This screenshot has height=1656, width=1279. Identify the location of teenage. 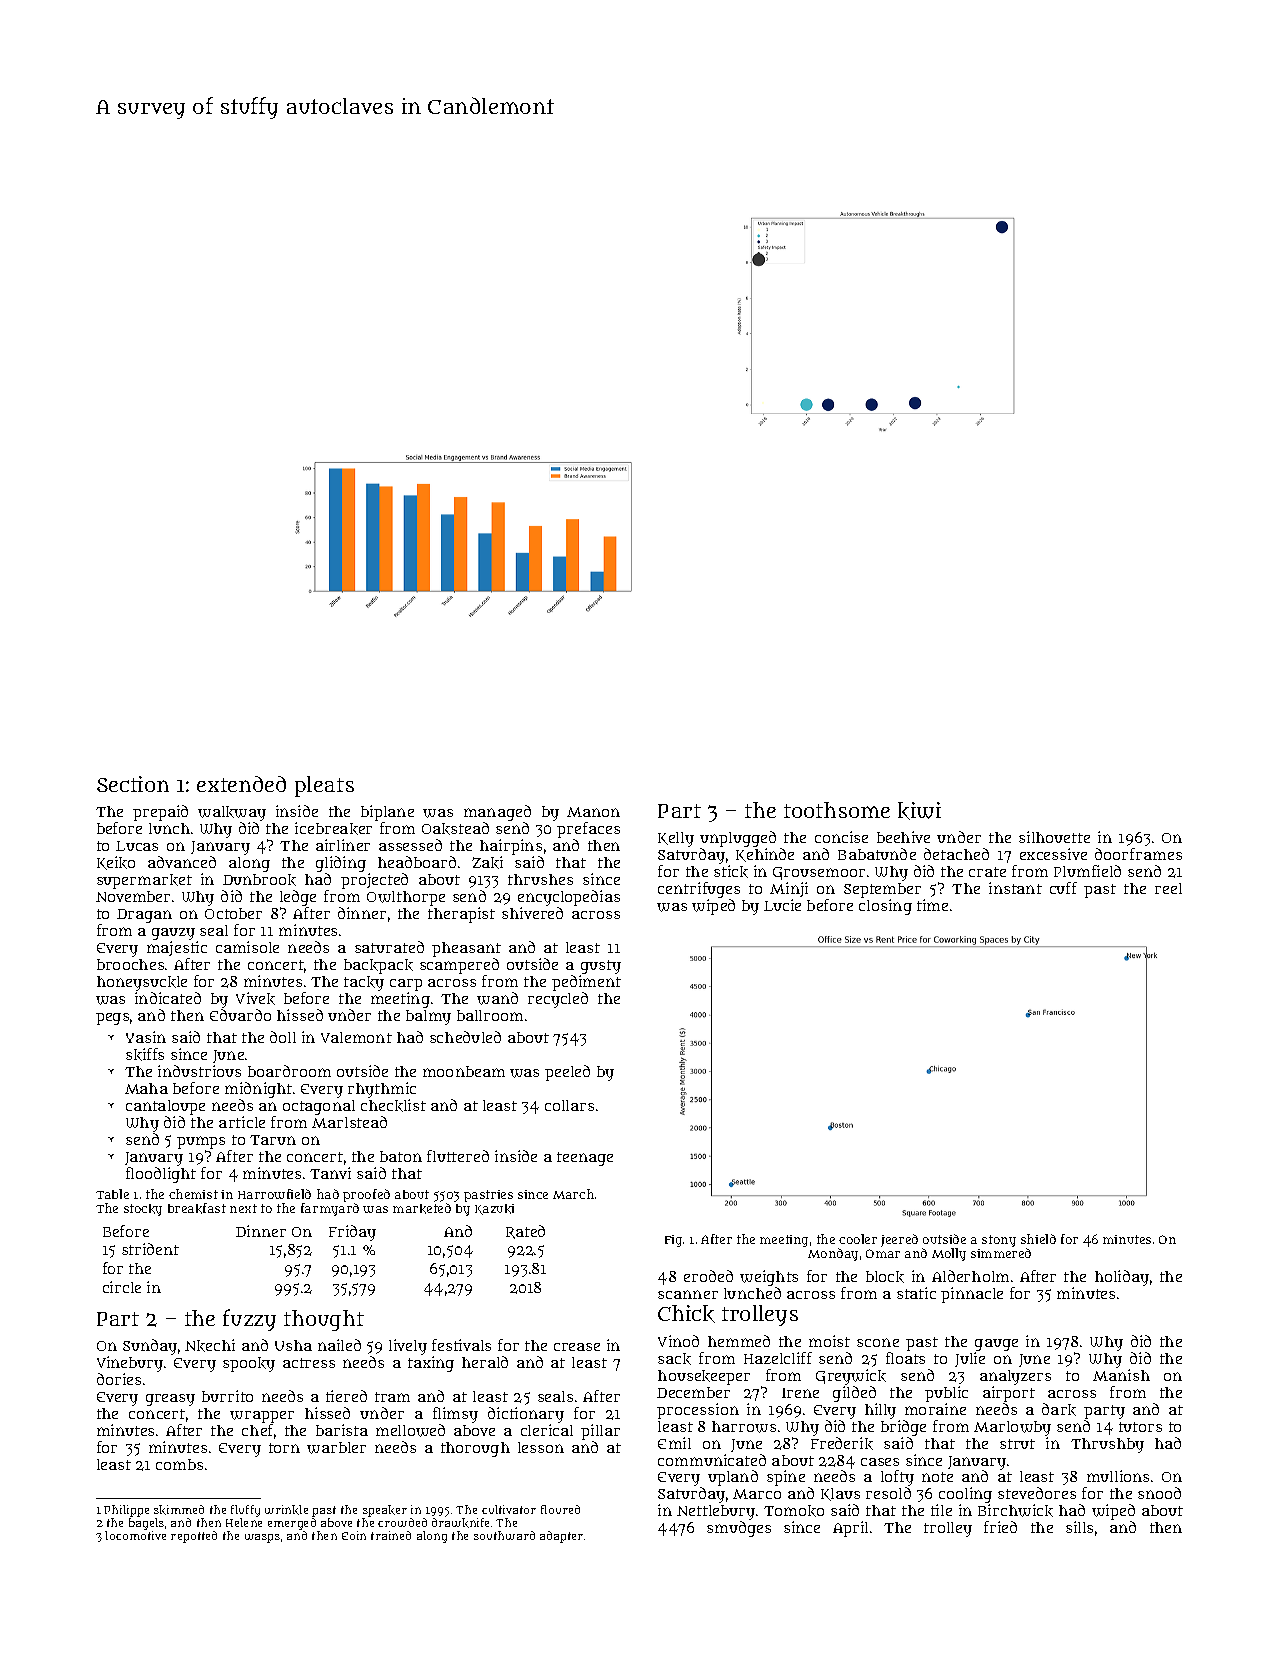
(585, 1159).
